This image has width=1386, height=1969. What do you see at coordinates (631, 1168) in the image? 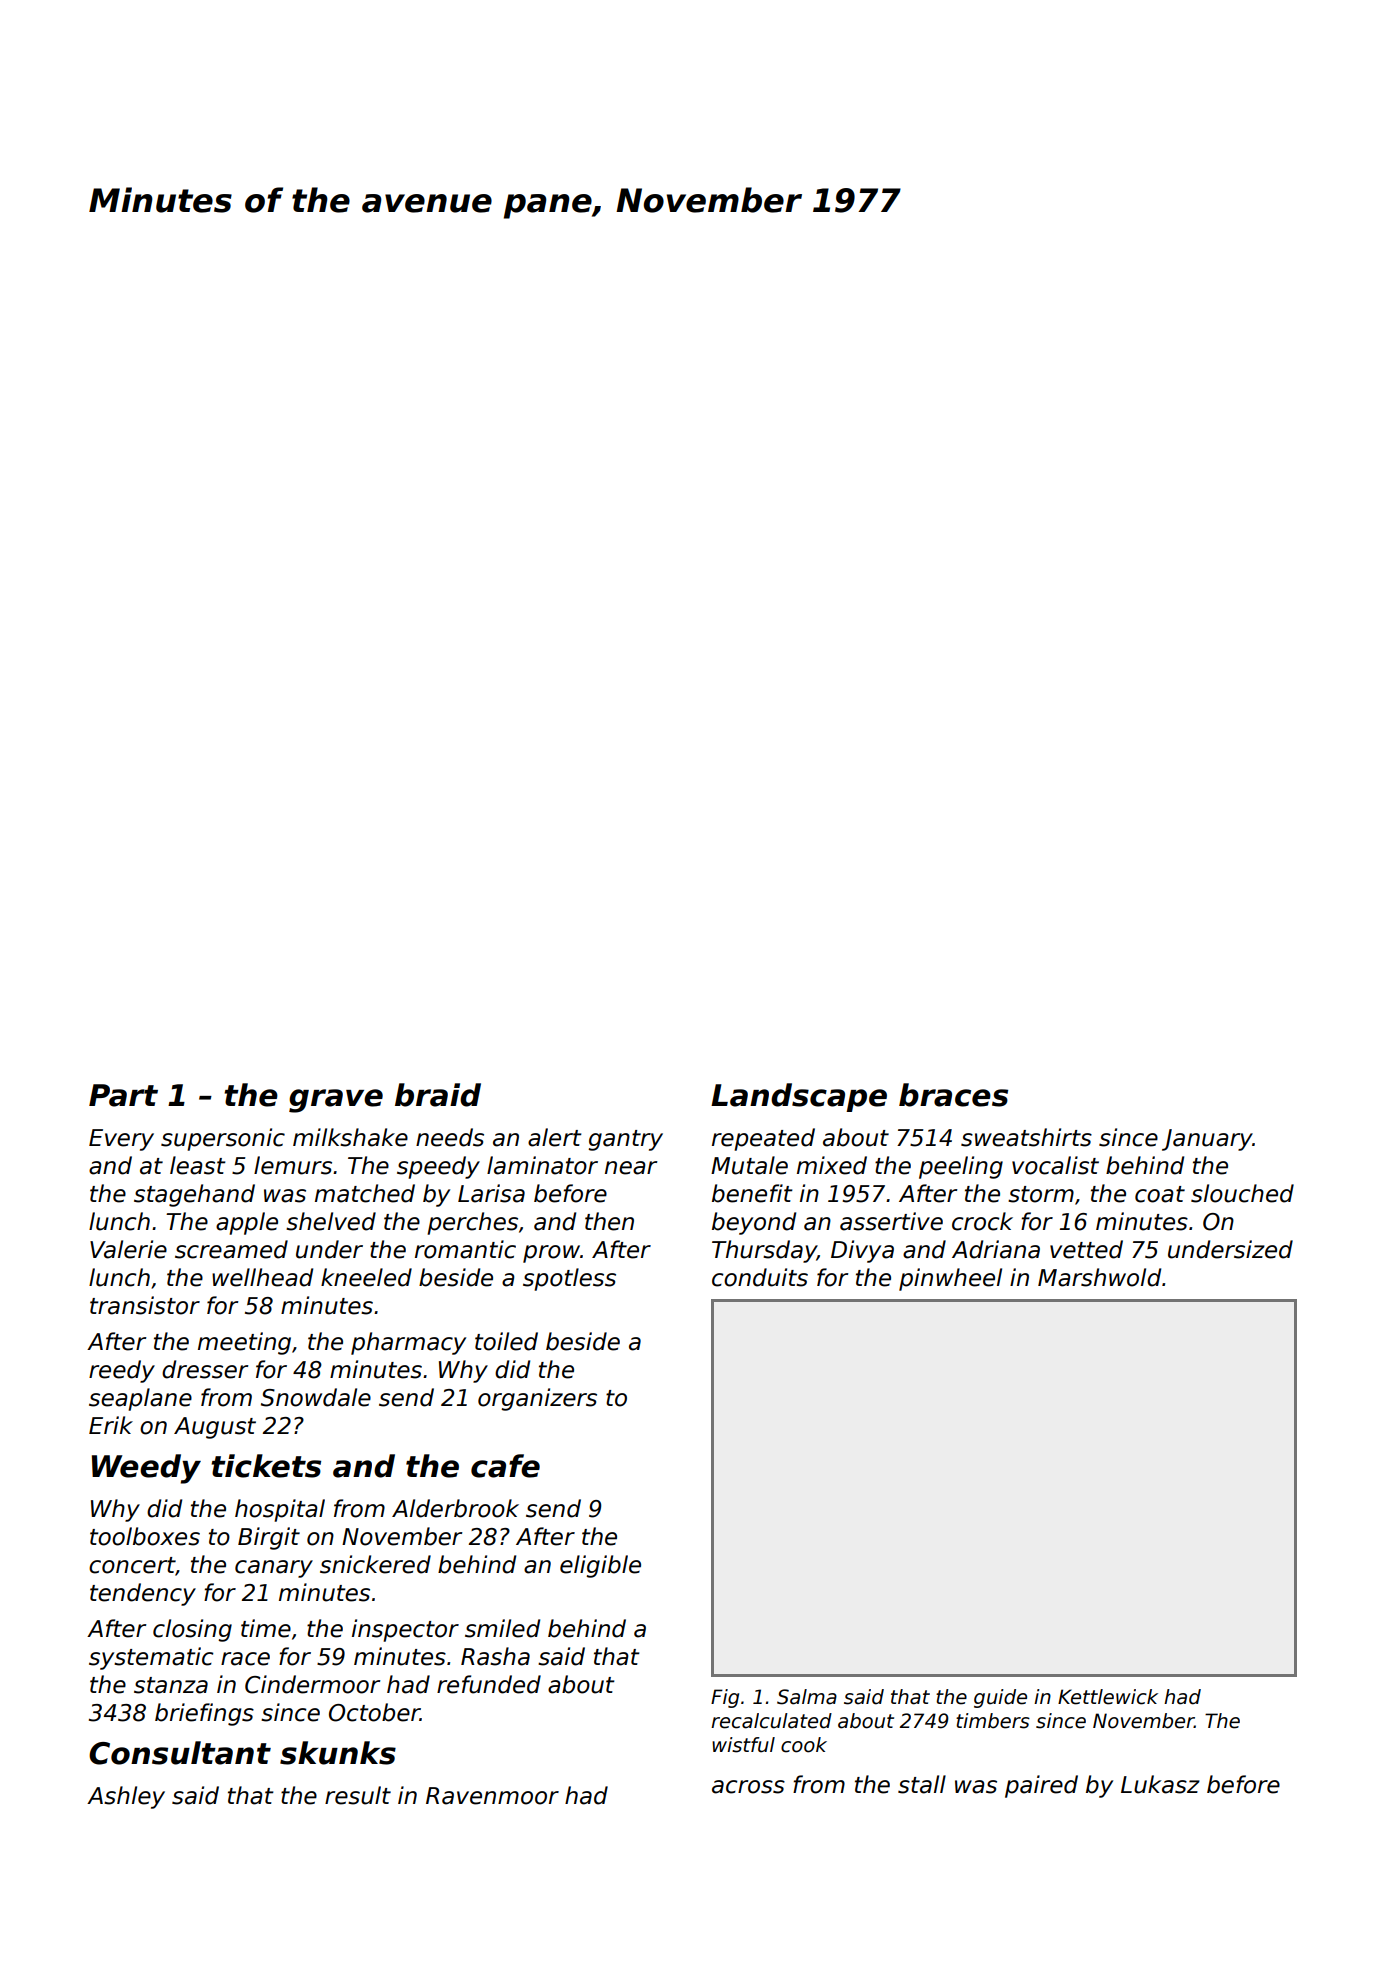
I see `near` at bounding box center [631, 1168].
